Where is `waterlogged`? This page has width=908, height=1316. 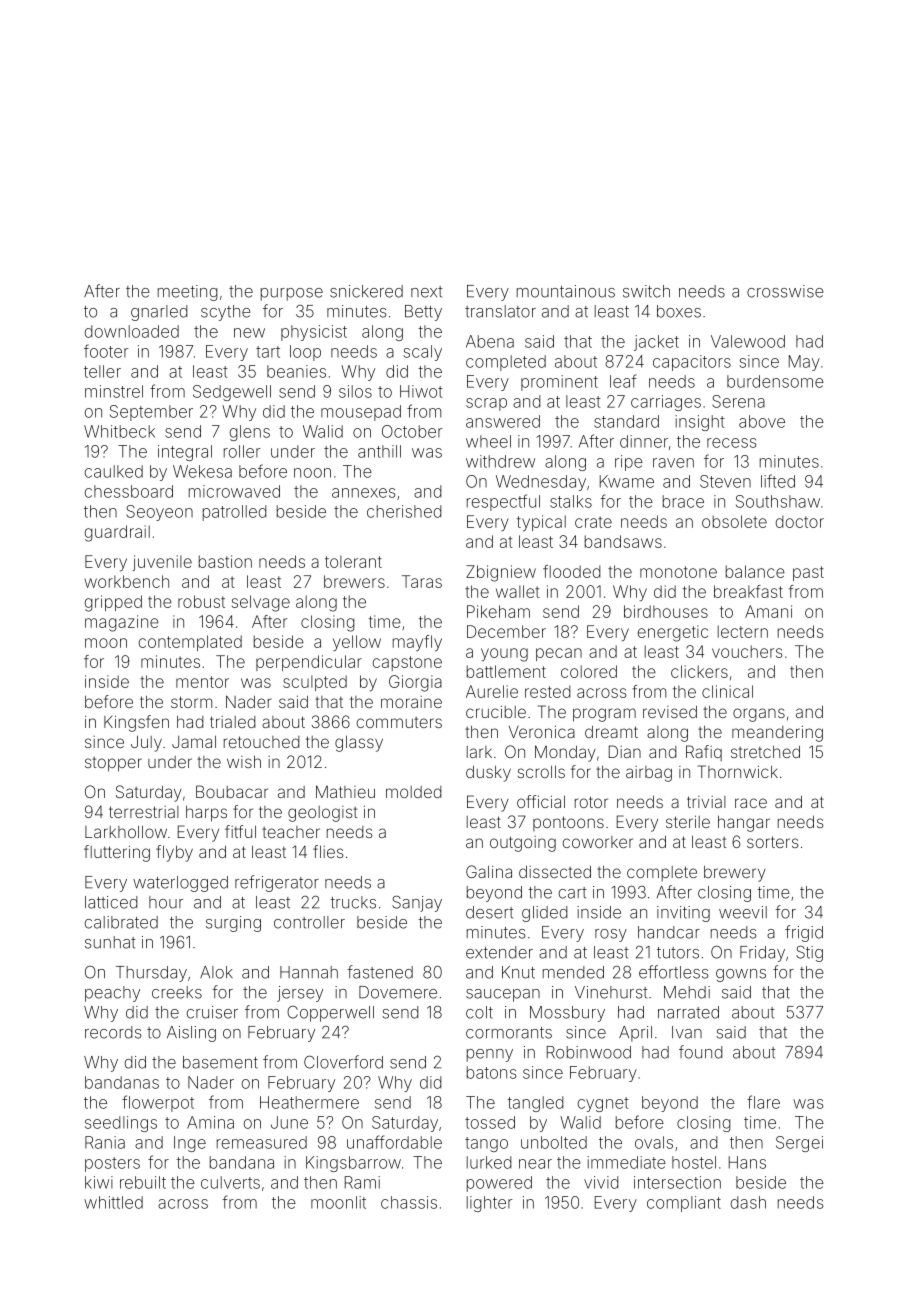 waterlogged is located at coordinates (180, 884).
